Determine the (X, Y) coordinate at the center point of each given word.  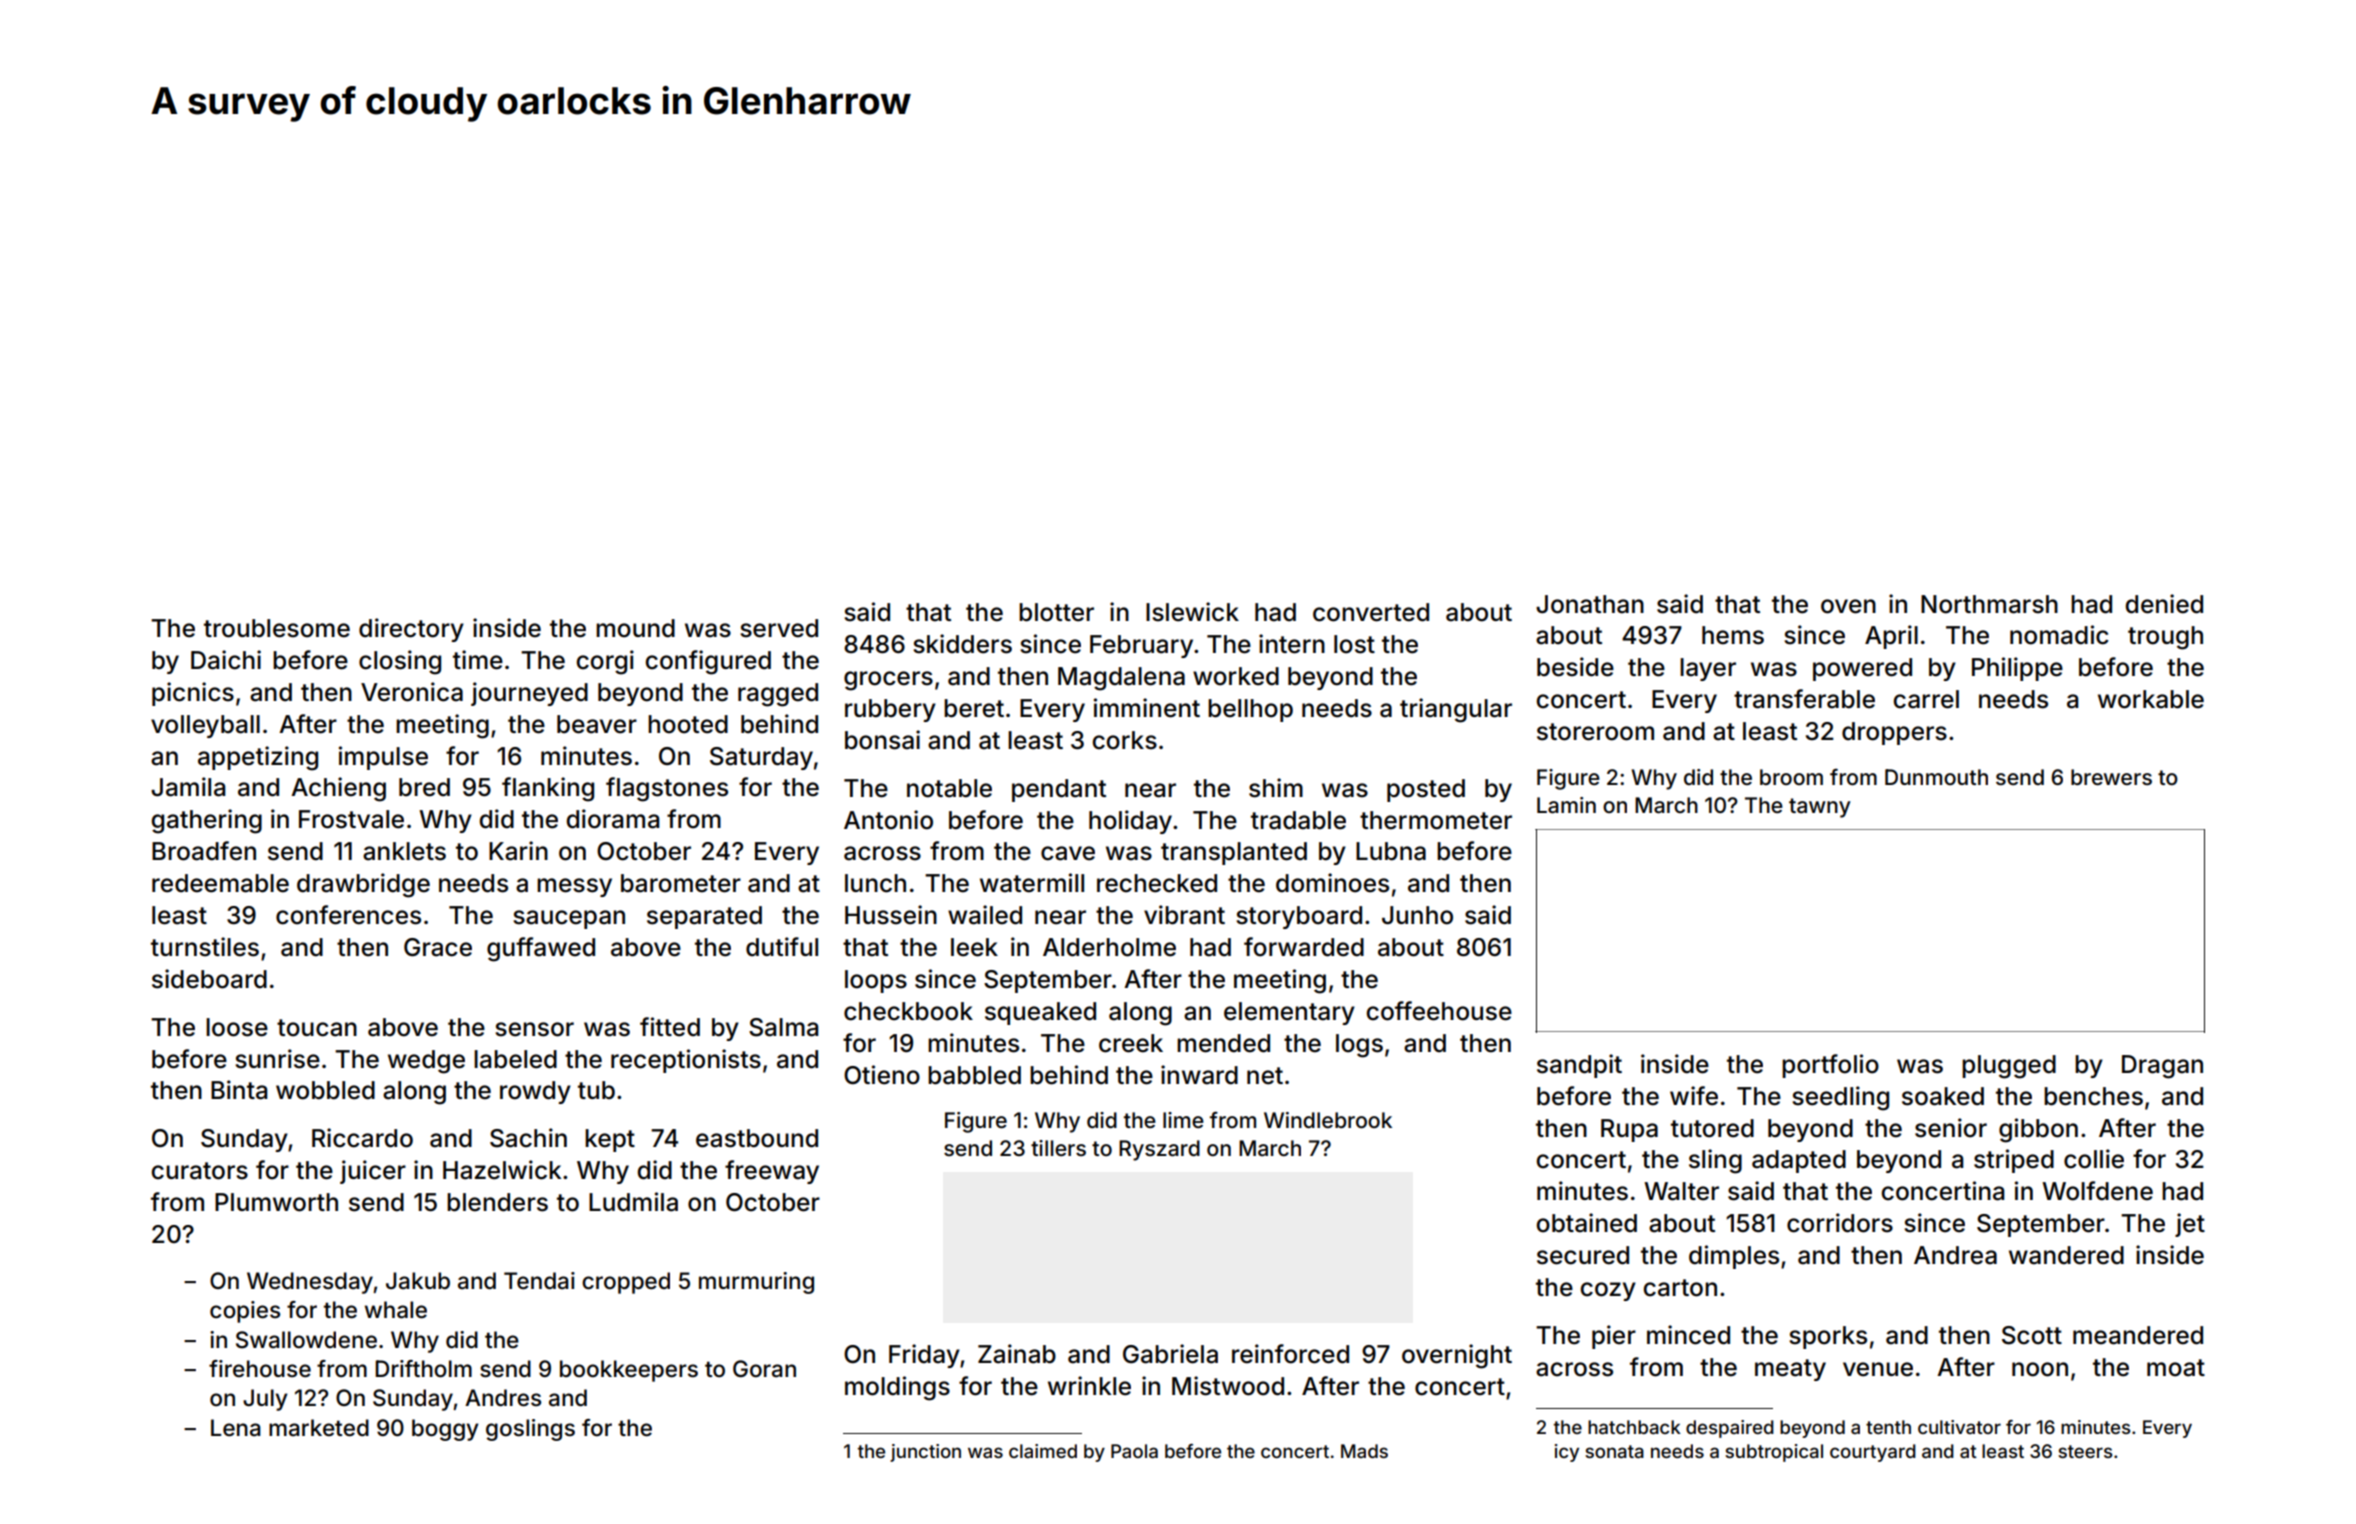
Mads (1364, 1451)
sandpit (1579, 1066)
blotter (1056, 612)
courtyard (1873, 1453)
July (265, 1400)
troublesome (277, 628)
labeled (515, 1059)
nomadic (2059, 635)
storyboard (1299, 917)
